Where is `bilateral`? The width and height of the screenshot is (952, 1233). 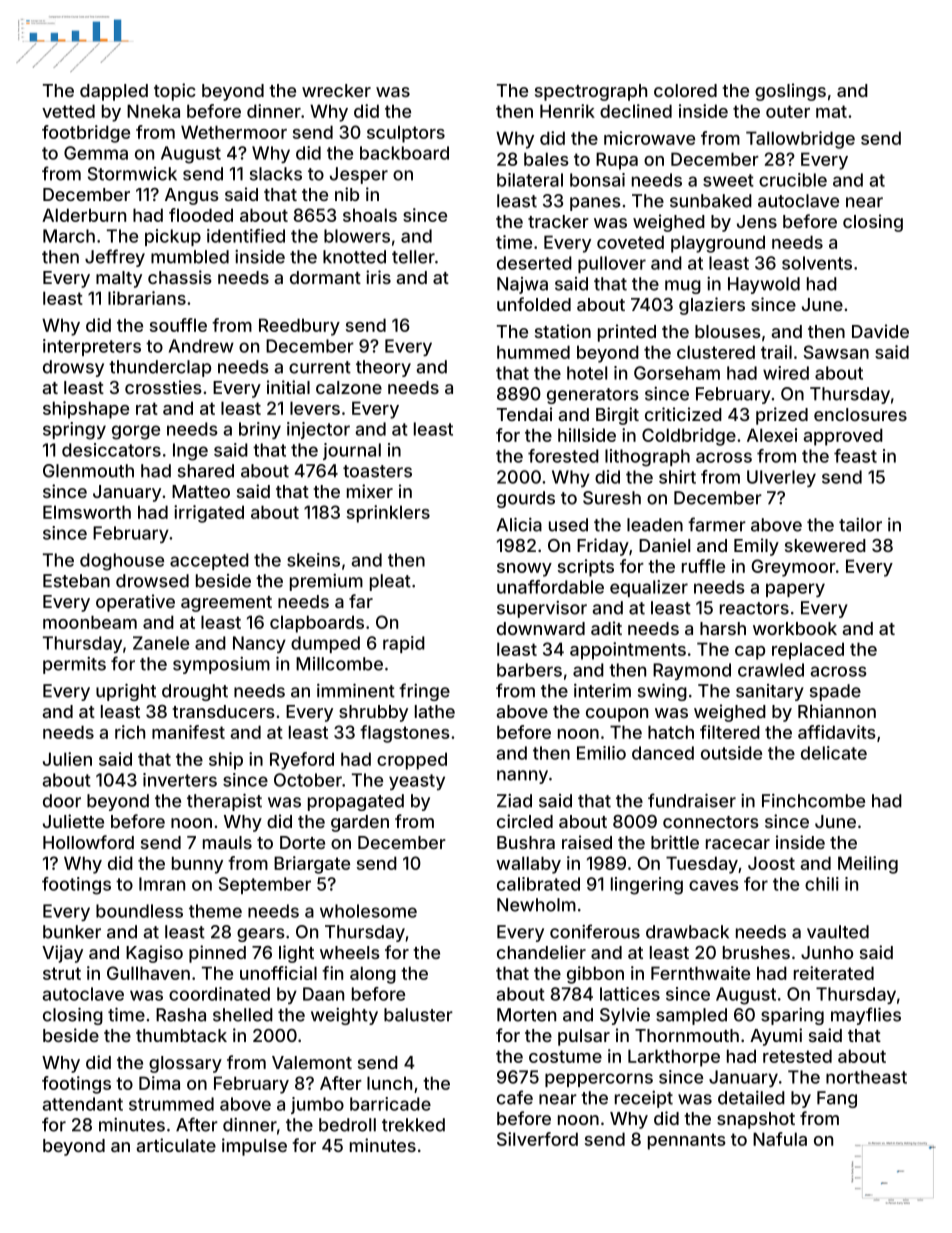 bilateral is located at coordinates (530, 180).
